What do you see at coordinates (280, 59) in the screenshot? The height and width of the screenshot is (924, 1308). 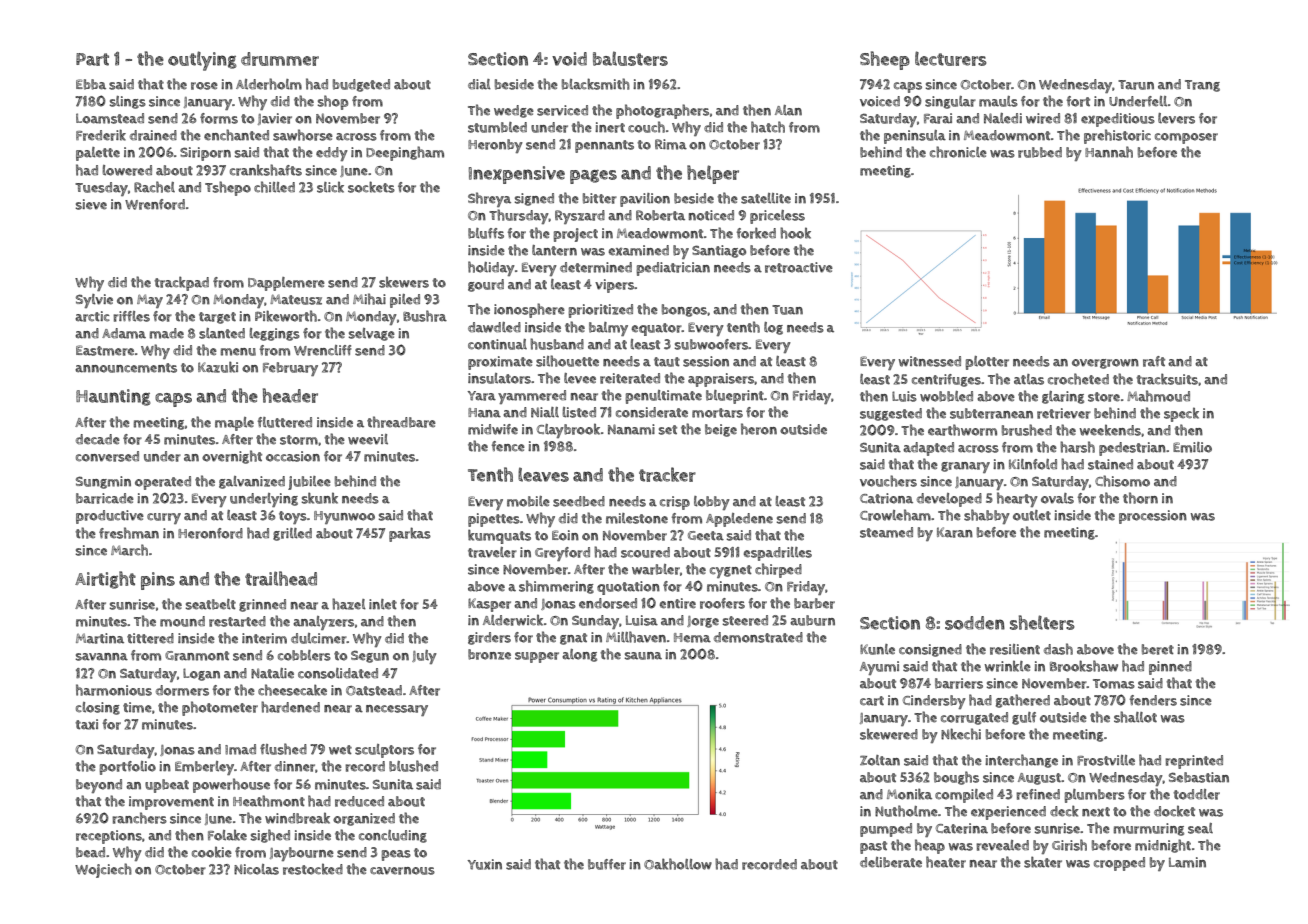 I see `drummer` at bounding box center [280, 59].
